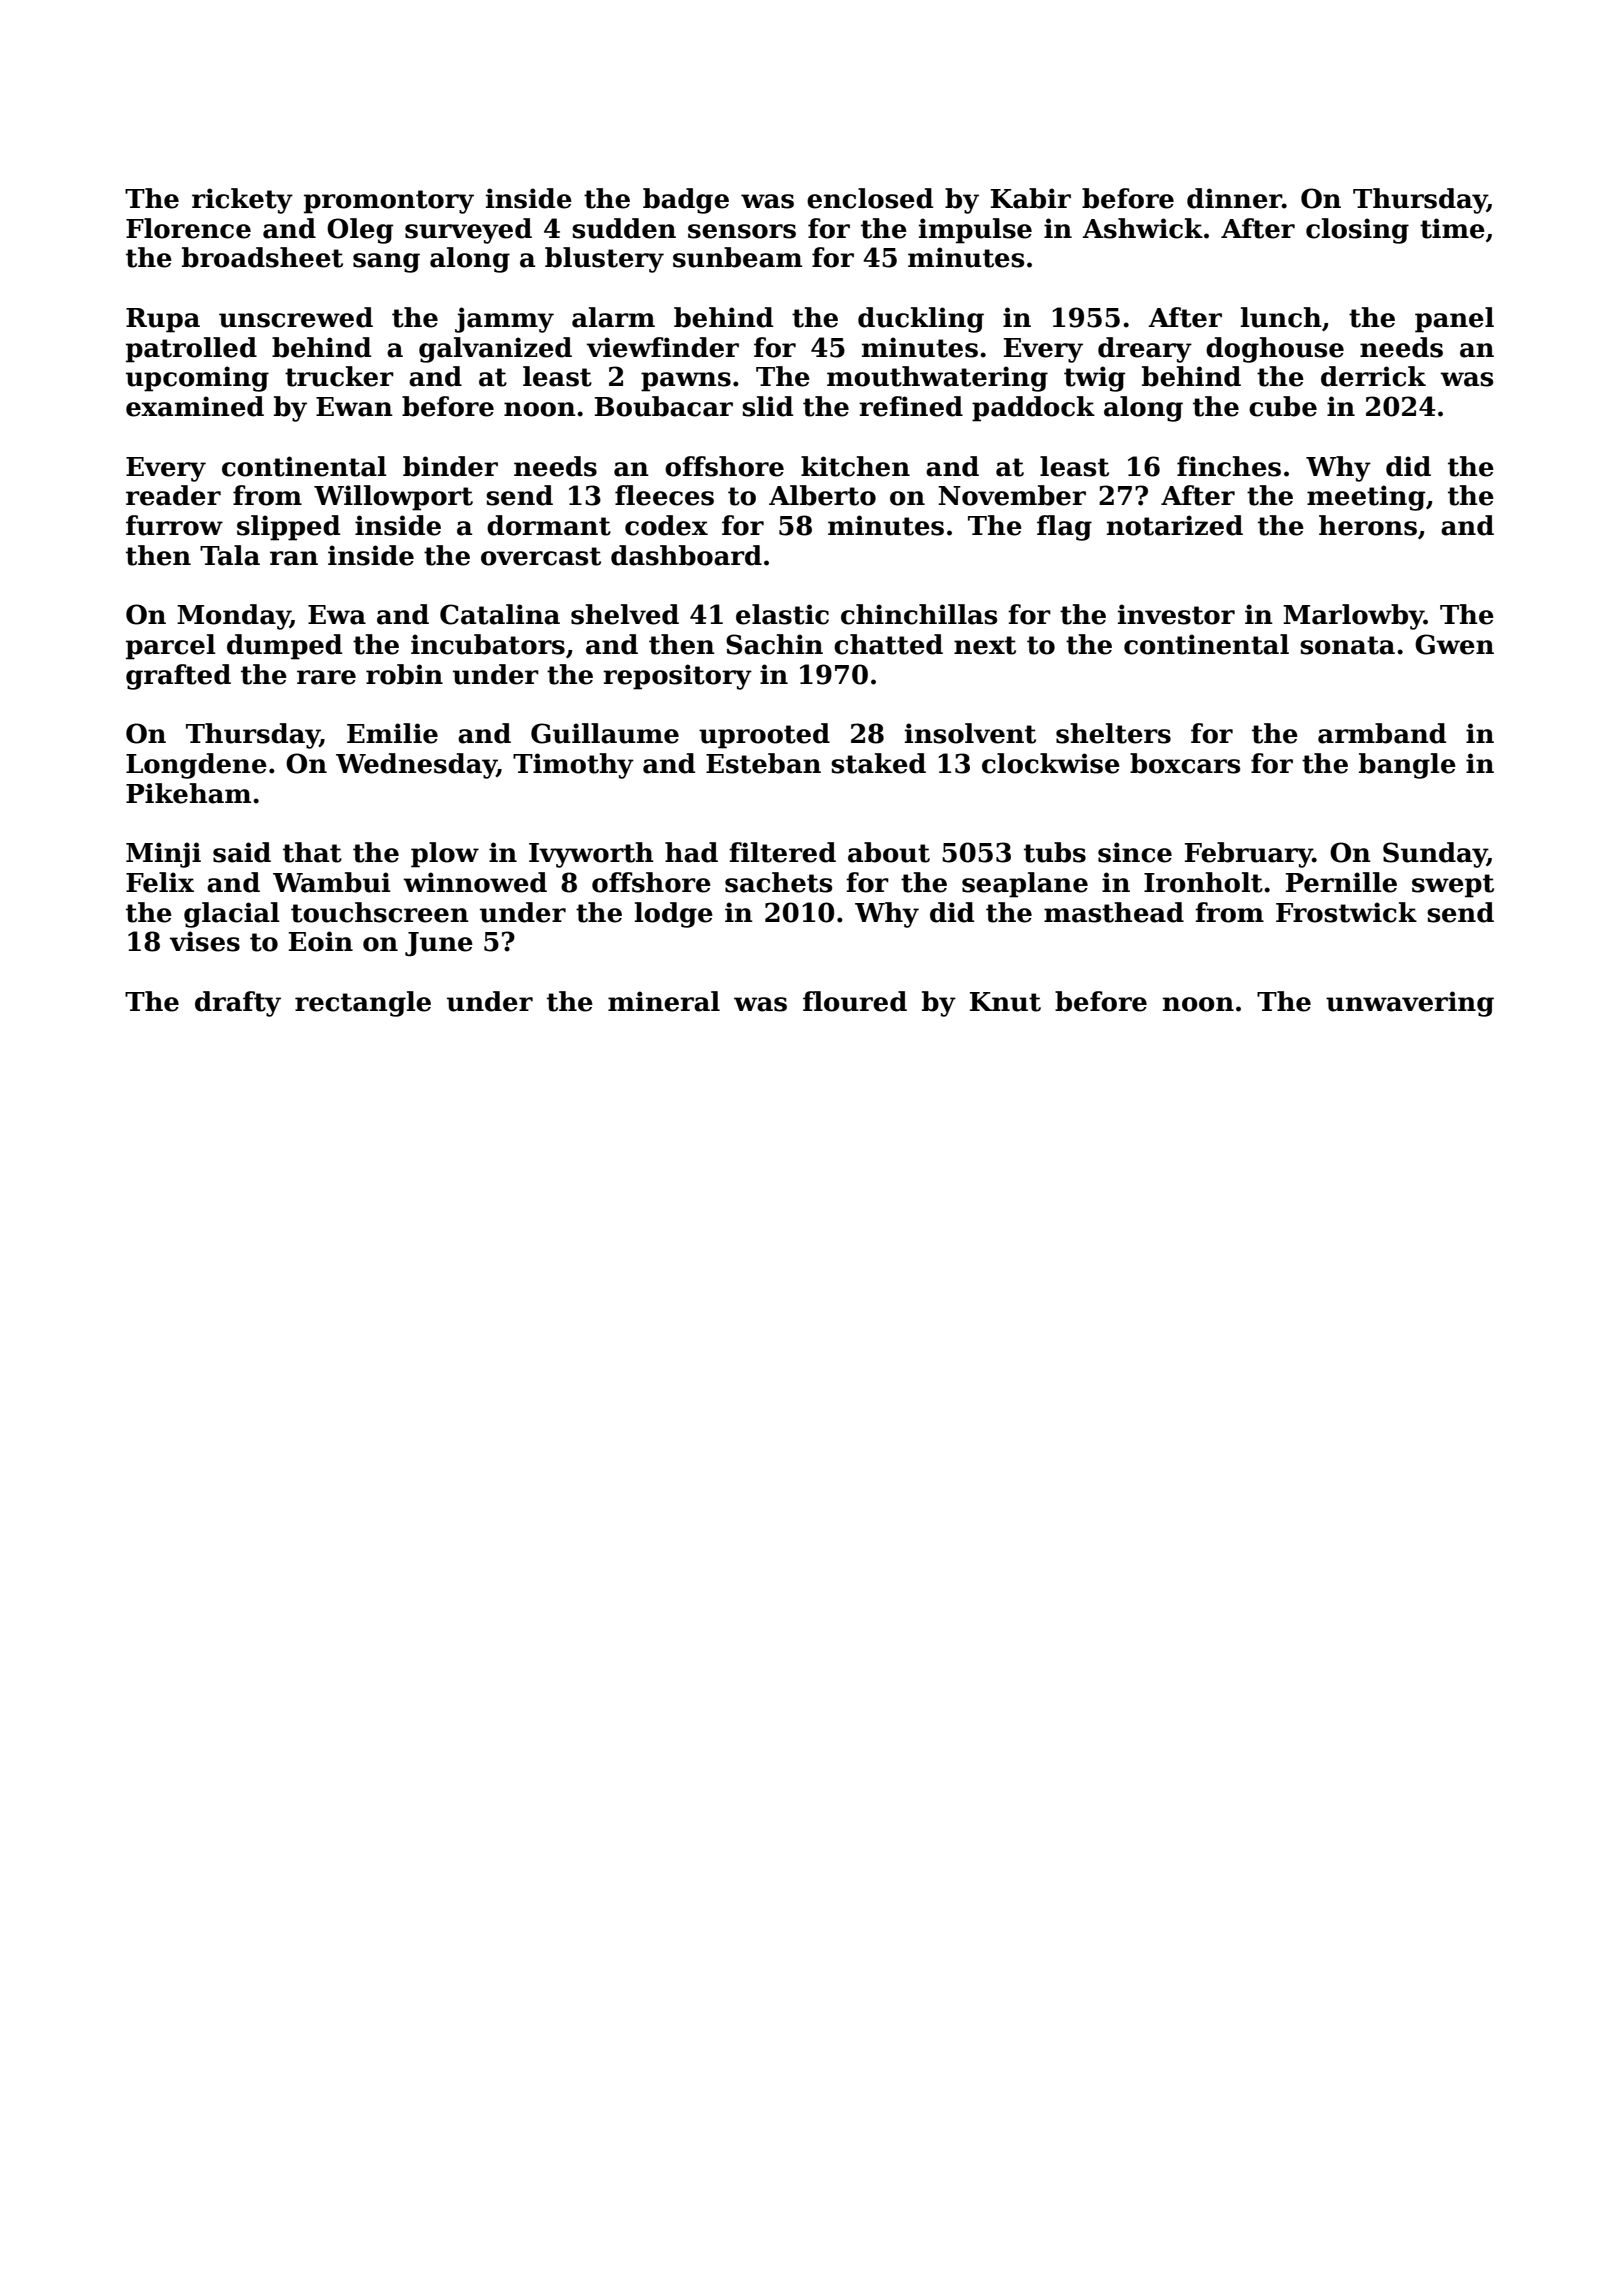 This screenshot has height=2292, width=1620. What do you see at coordinates (937, 379) in the screenshot?
I see `mouthwatering` at bounding box center [937, 379].
